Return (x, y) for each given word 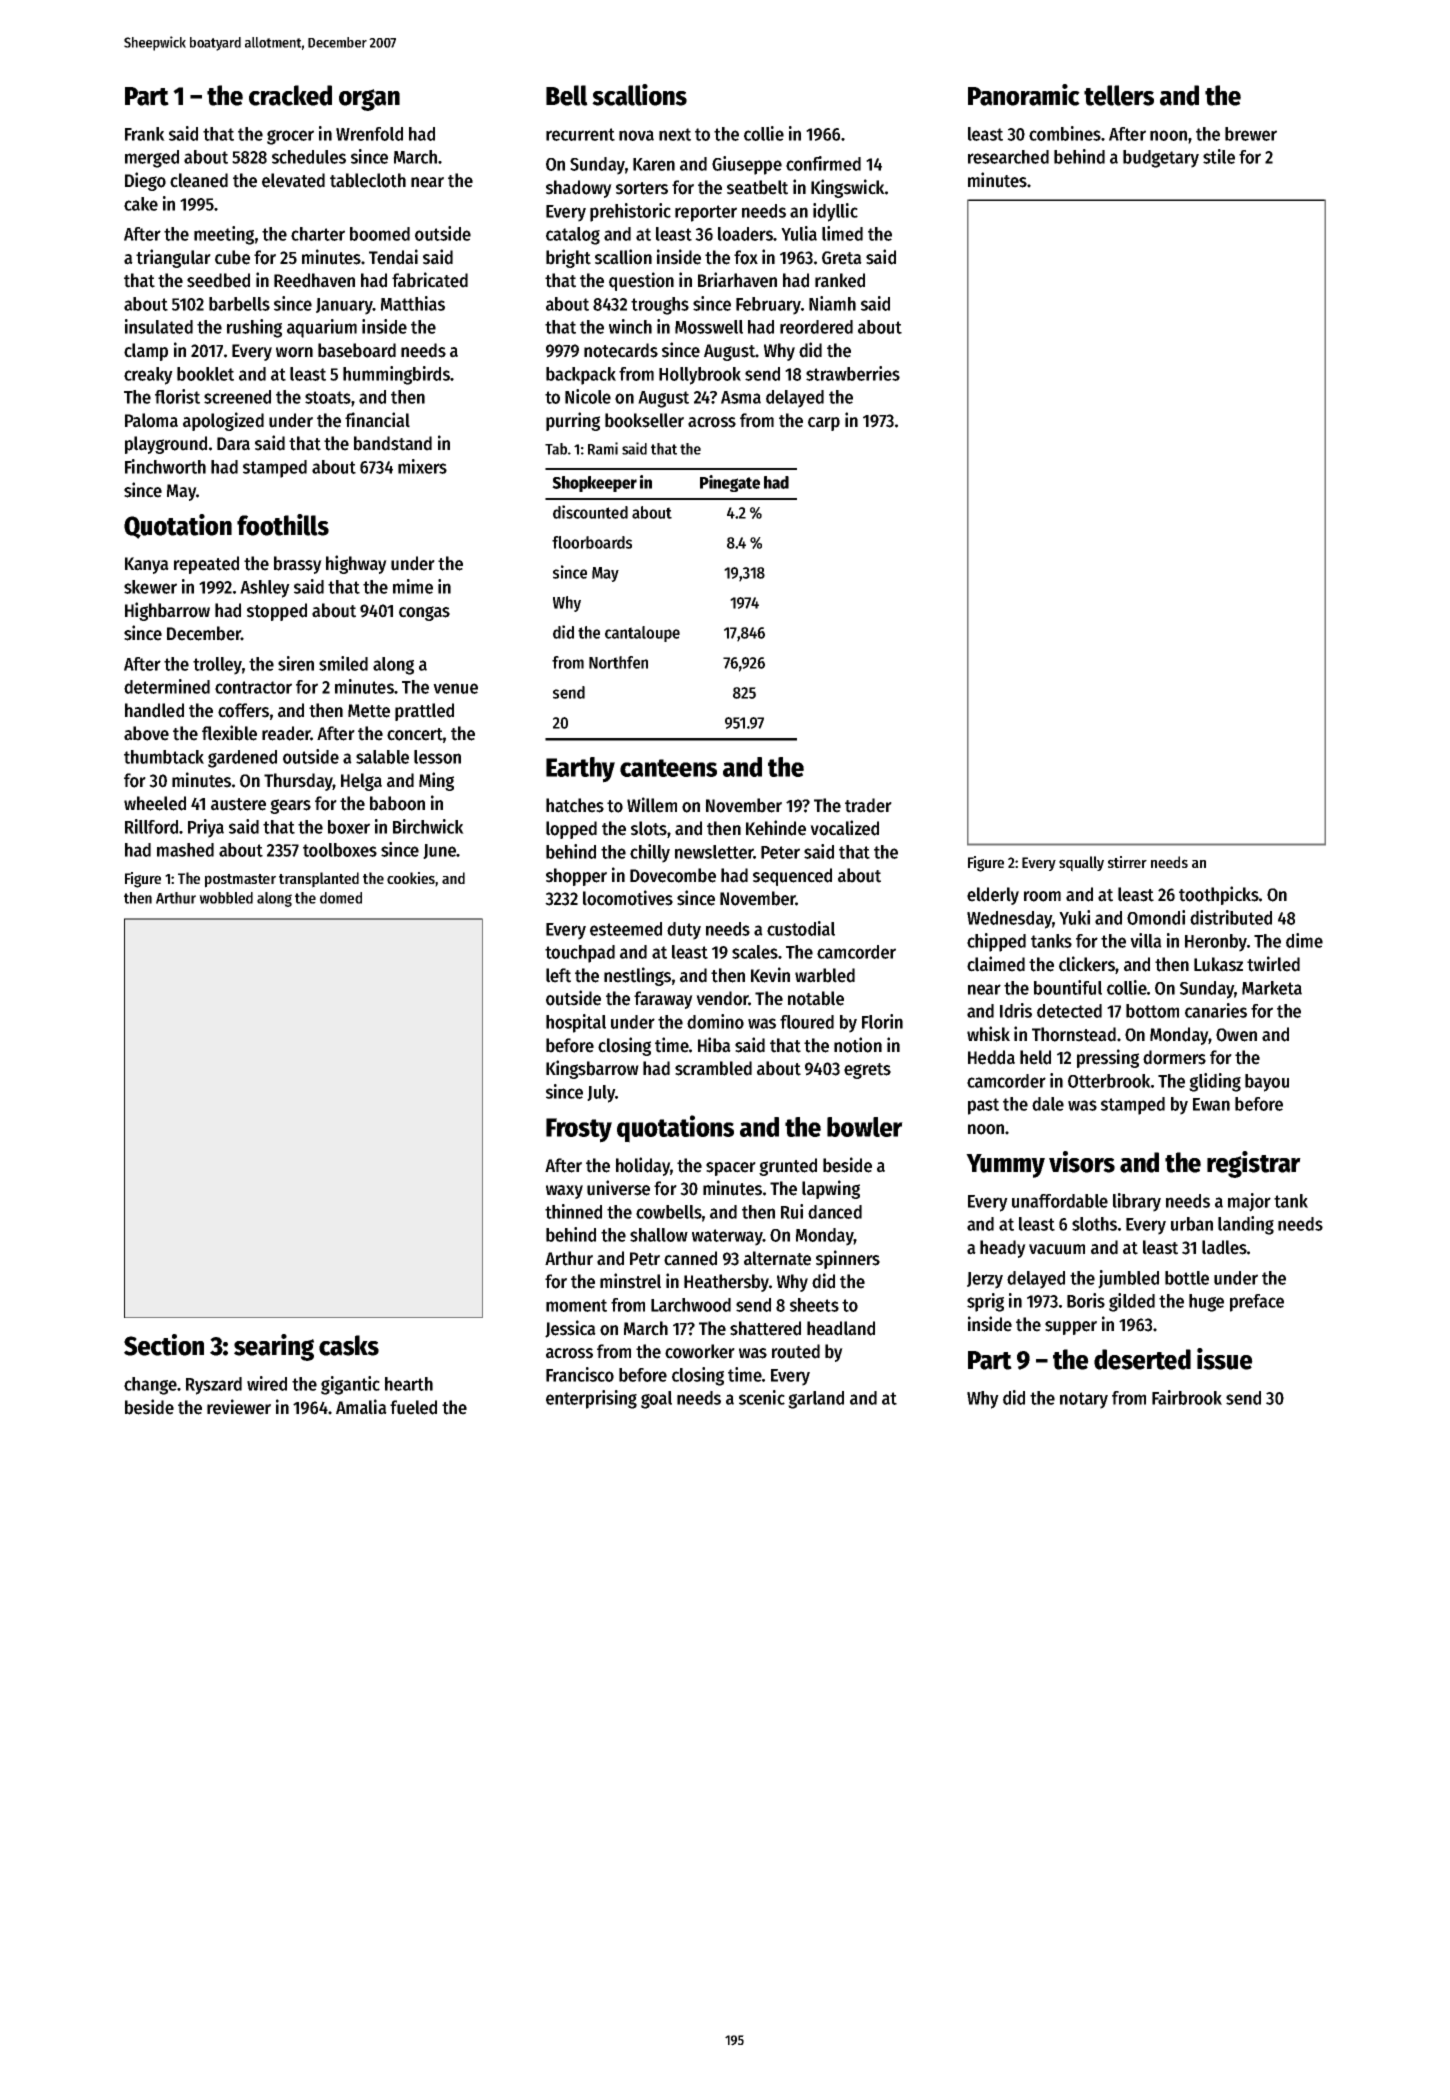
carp (824, 424)
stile (1219, 156)
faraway (663, 1000)
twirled (1273, 964)
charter (318, 234)
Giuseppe (747, 165)
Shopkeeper (594, 484)
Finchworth (165, 466)
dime (1304, 940)
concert (415, 734)
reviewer (239, 1407)
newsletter (714, 852)
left (558, 975)
